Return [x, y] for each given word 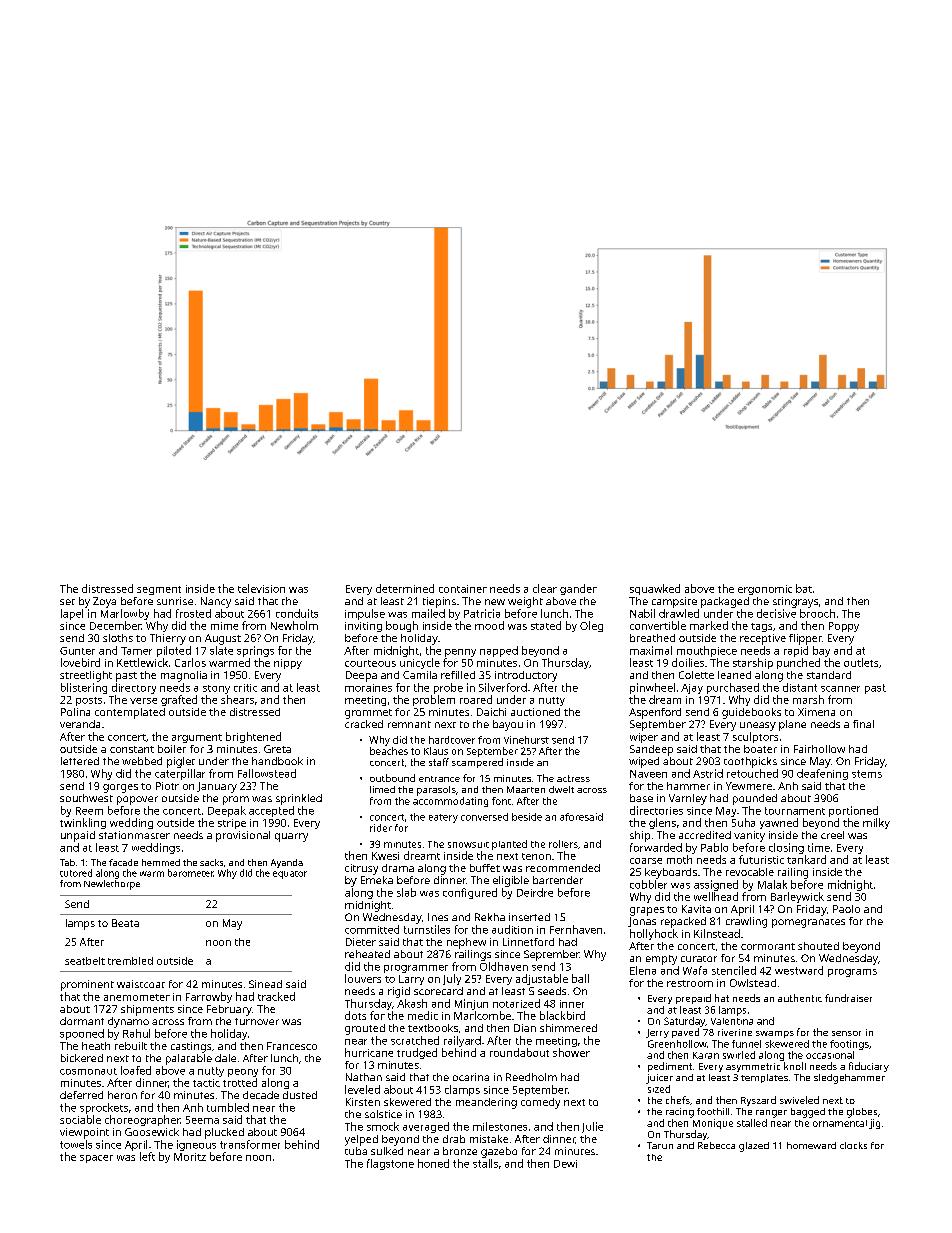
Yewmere [749, 786]
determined [405, 588]
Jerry [657, 1033]
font [501, 801]
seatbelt [85, 961]
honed [433, 1163]
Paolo [846, 909]
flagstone [390, 1164]
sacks [211, 862]
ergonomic [765, 590]
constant [132, 749]
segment [159, 590]
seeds [552, 991]
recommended [563, 868]
